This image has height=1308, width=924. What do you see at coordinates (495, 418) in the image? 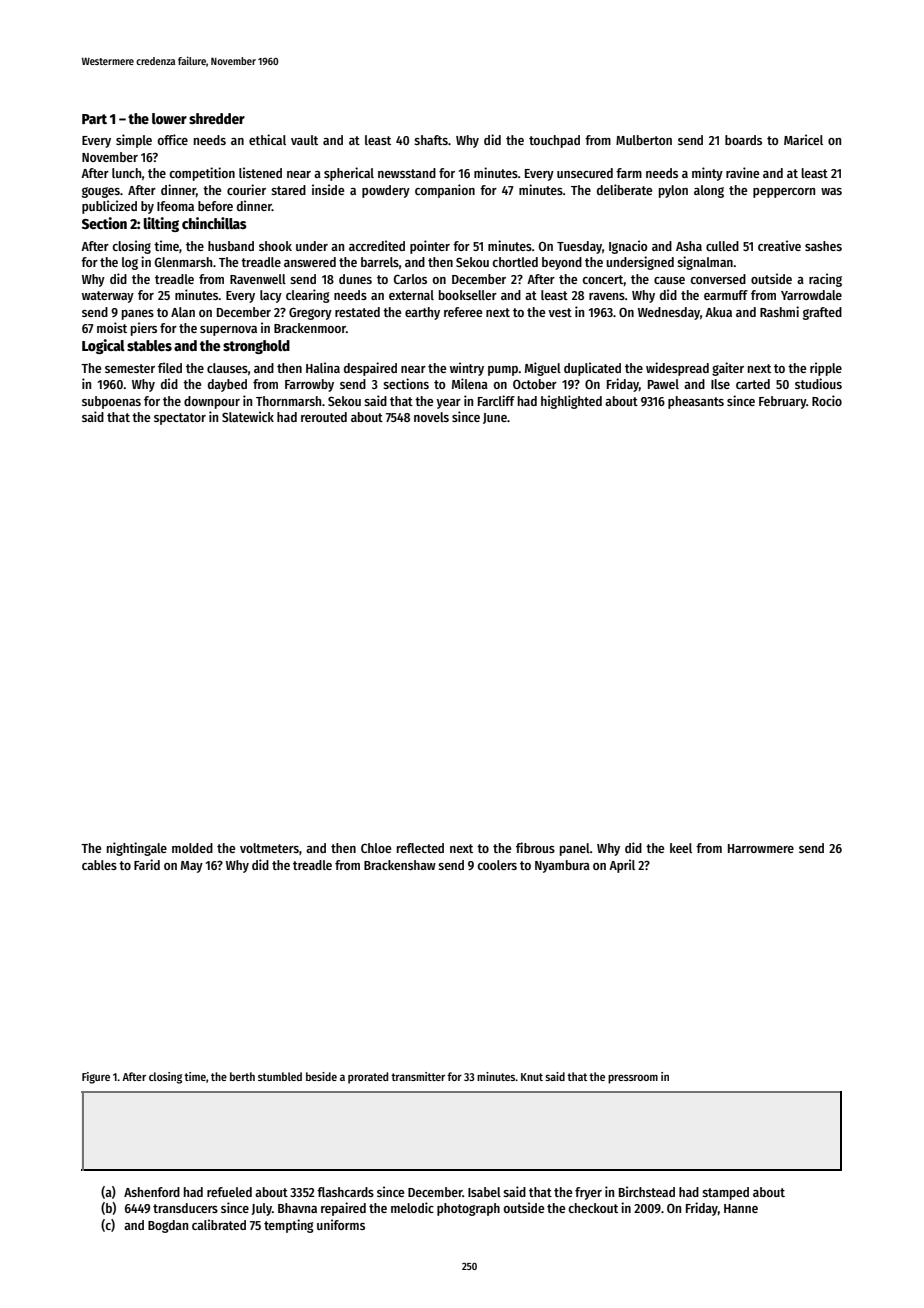
I see `June` at bounding box center [495, 418].
